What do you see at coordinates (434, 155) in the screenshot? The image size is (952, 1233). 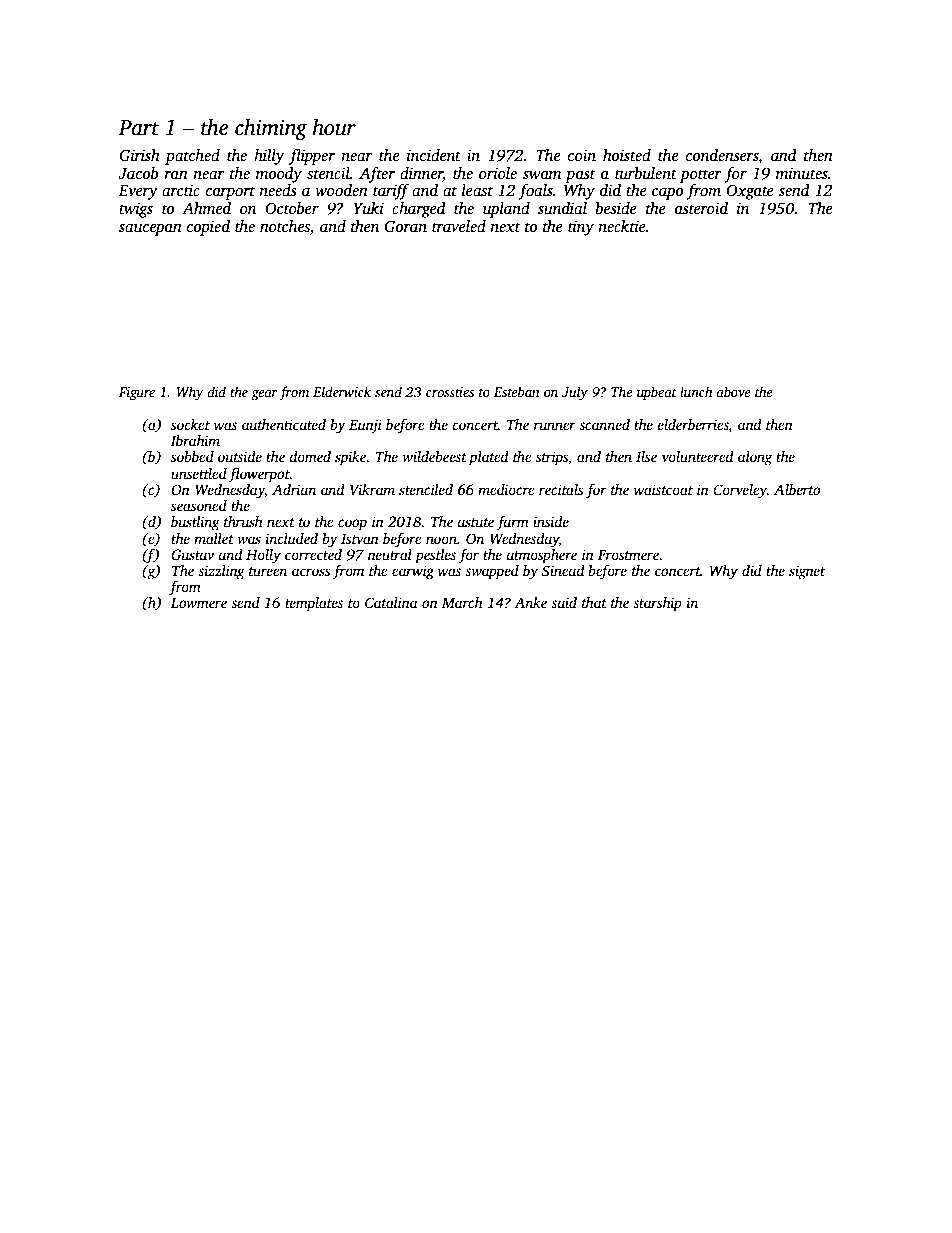 I see `incident` at bounding box center [434, 155].
